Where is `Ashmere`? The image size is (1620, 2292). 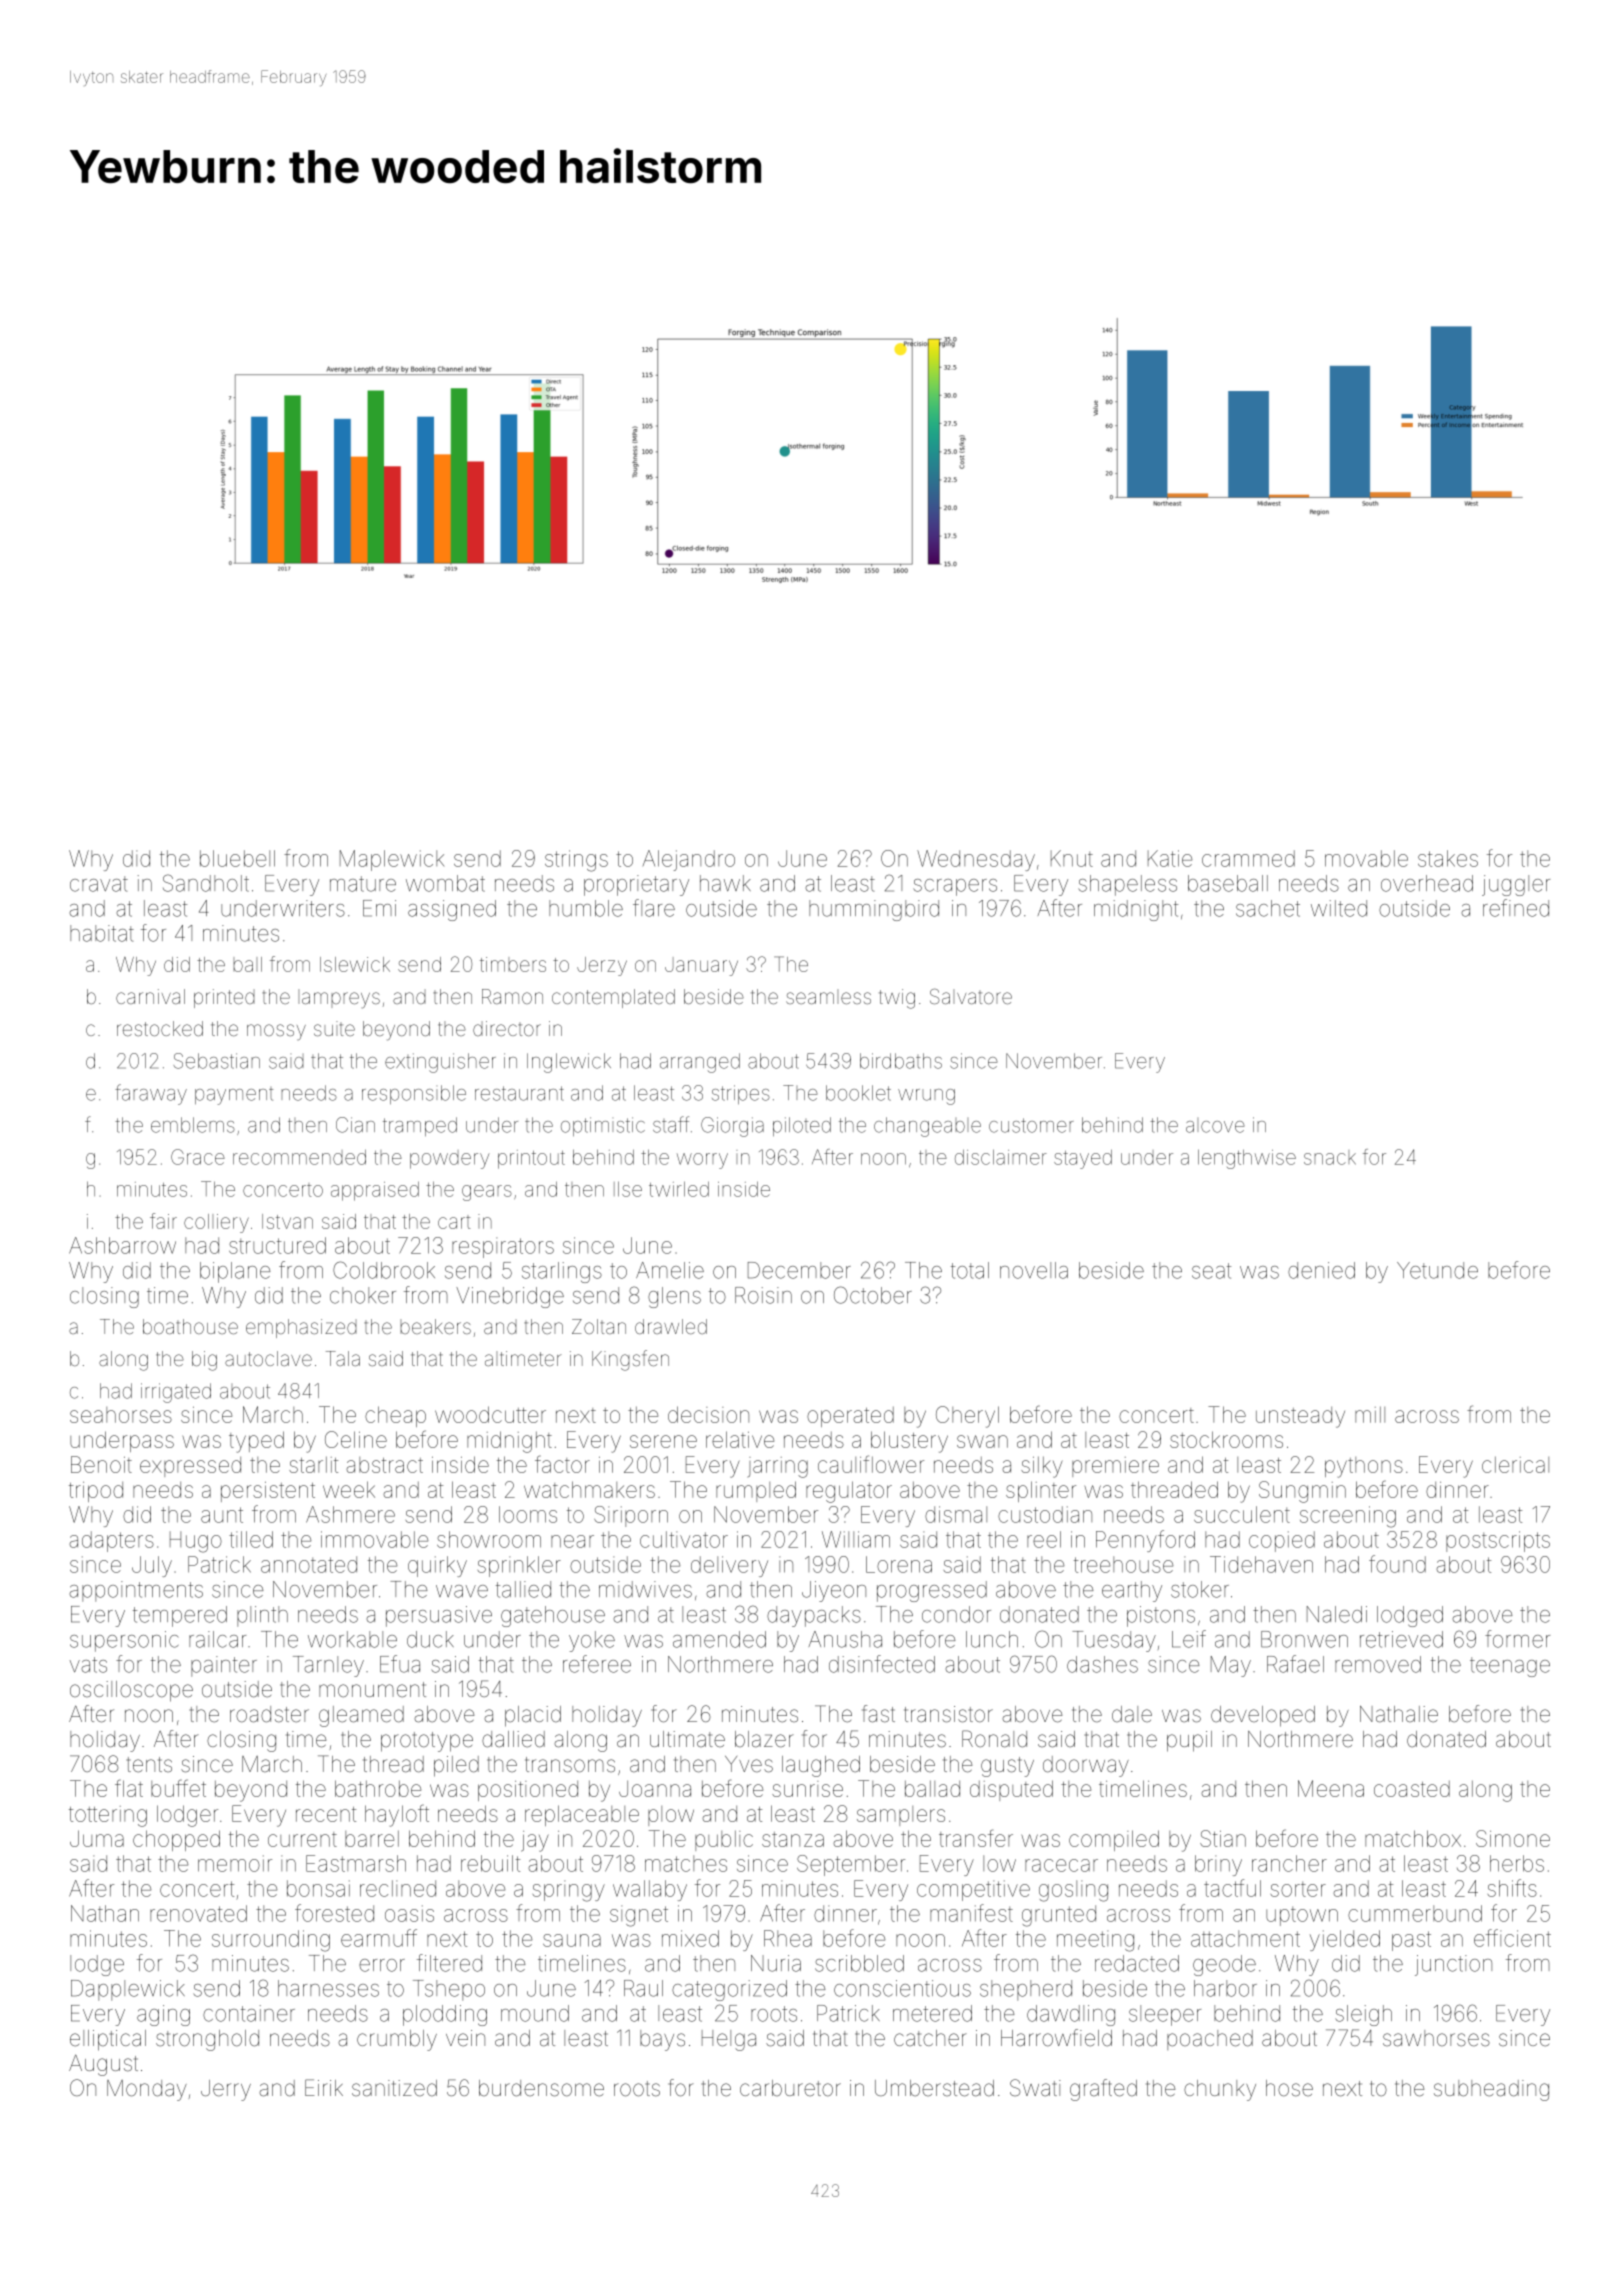
Ashmere is located at coordinates (350, 1514).
